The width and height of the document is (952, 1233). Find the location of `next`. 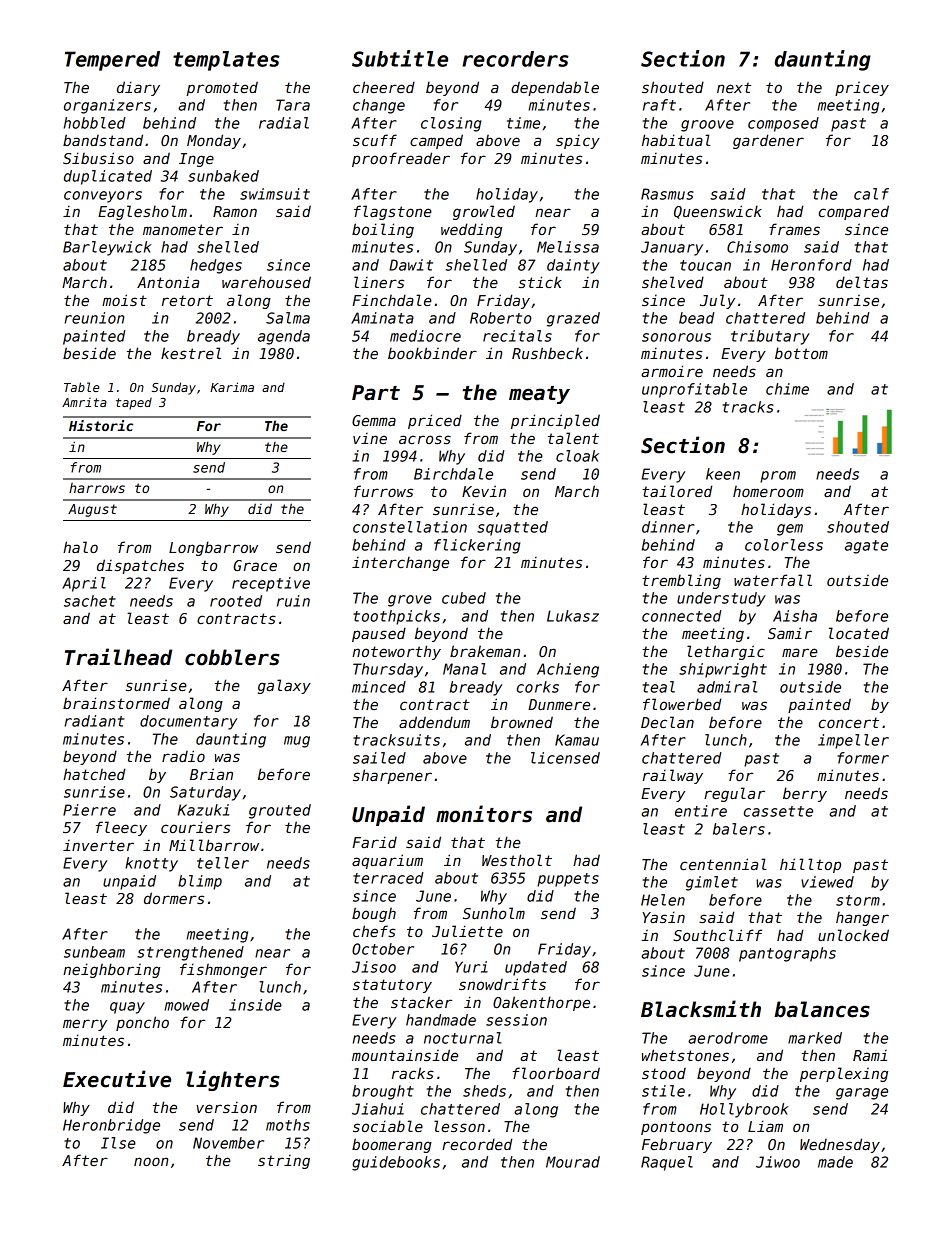

next is located at coordinates (734, 87).
